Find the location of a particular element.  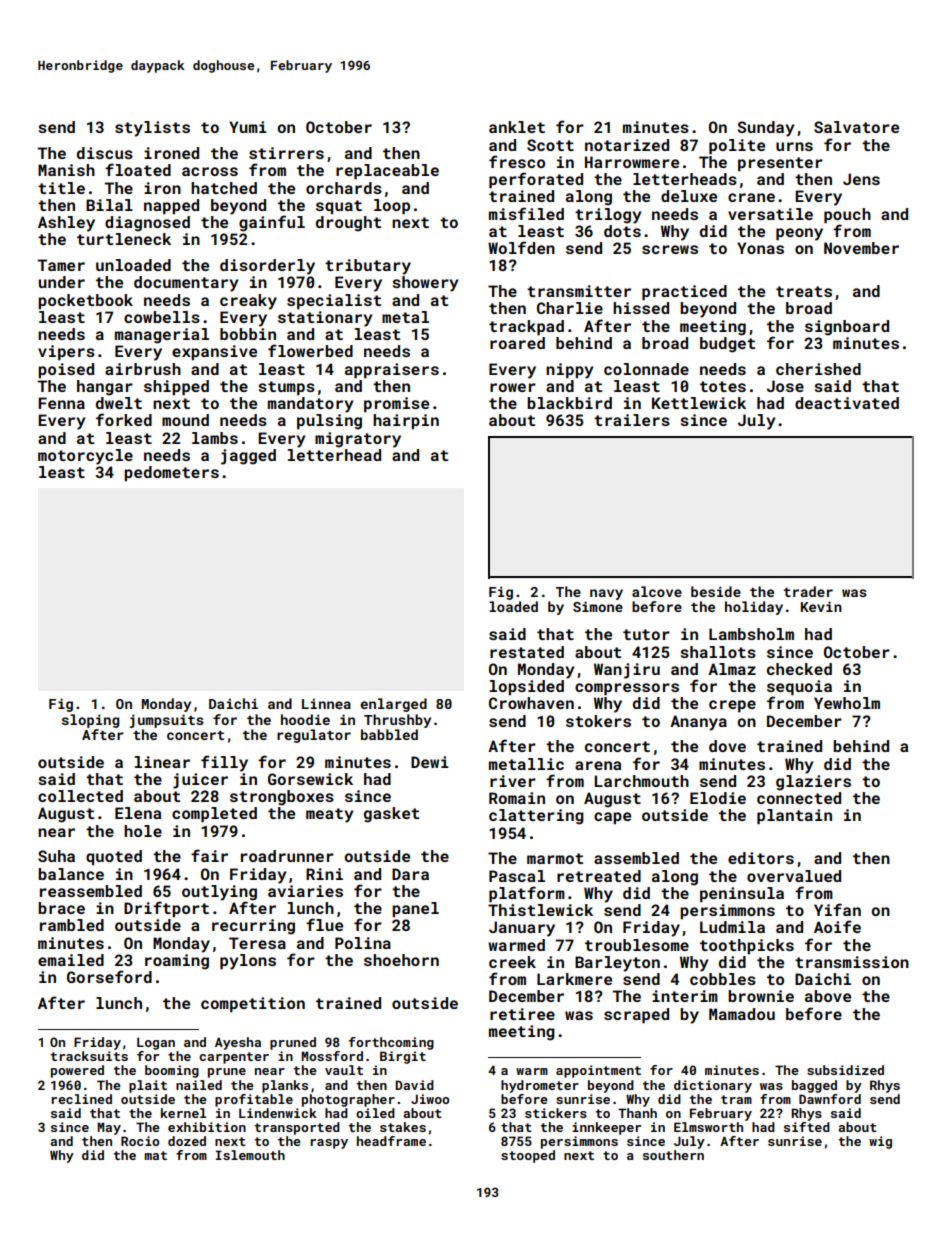

panel is located at coordinates (415, 910).
